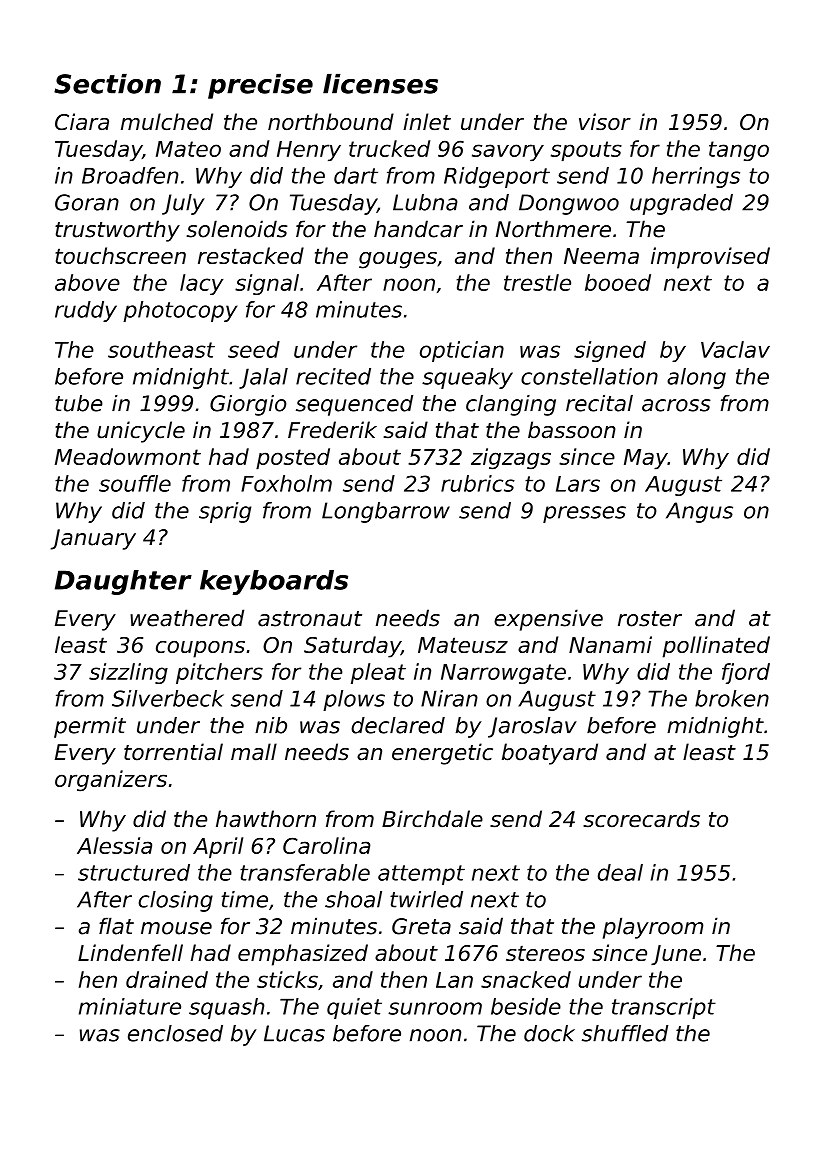  I want to click on lacy, so click(201, 284).
